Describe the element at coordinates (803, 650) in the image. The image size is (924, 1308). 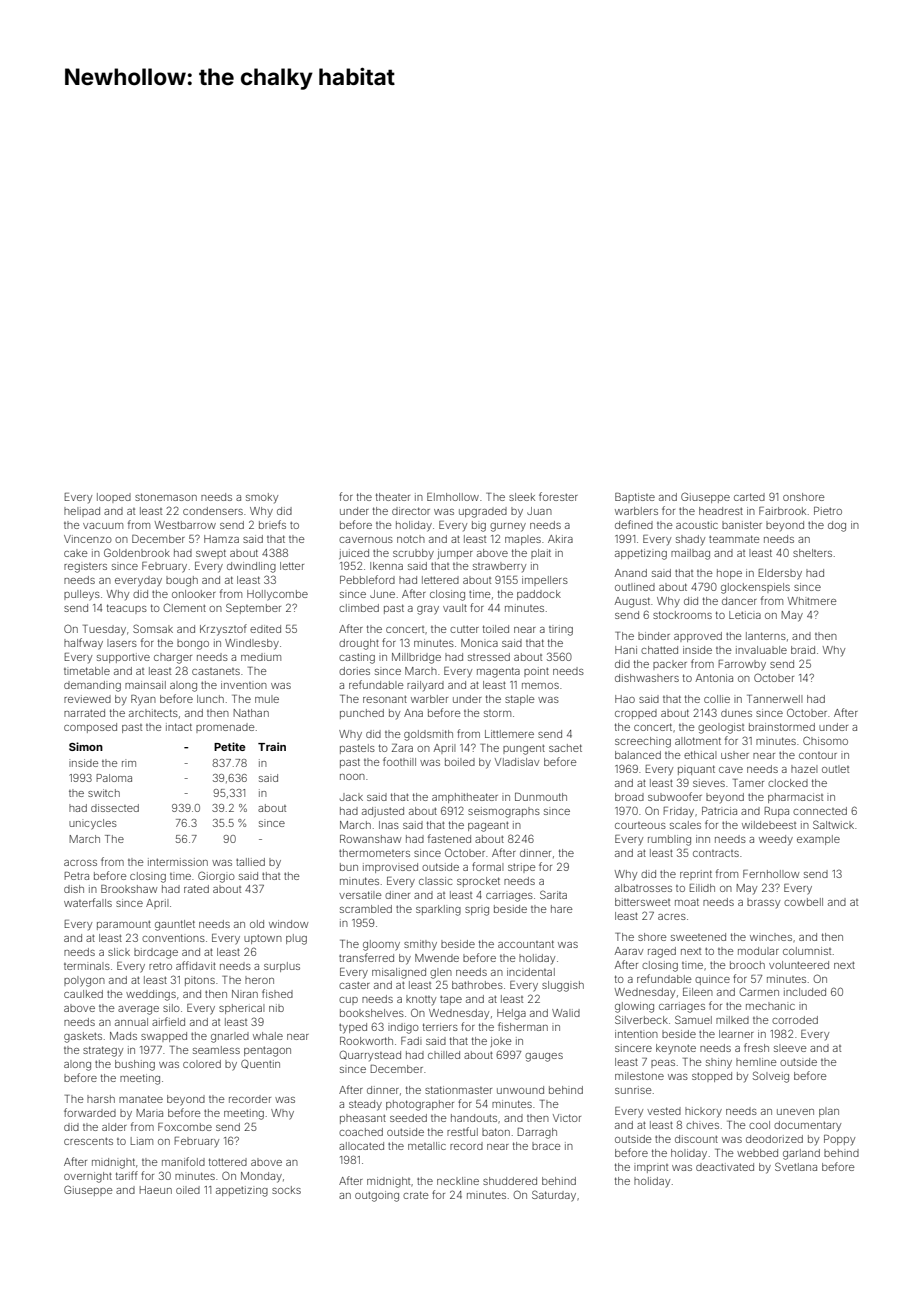
I see `braid` at that location.
